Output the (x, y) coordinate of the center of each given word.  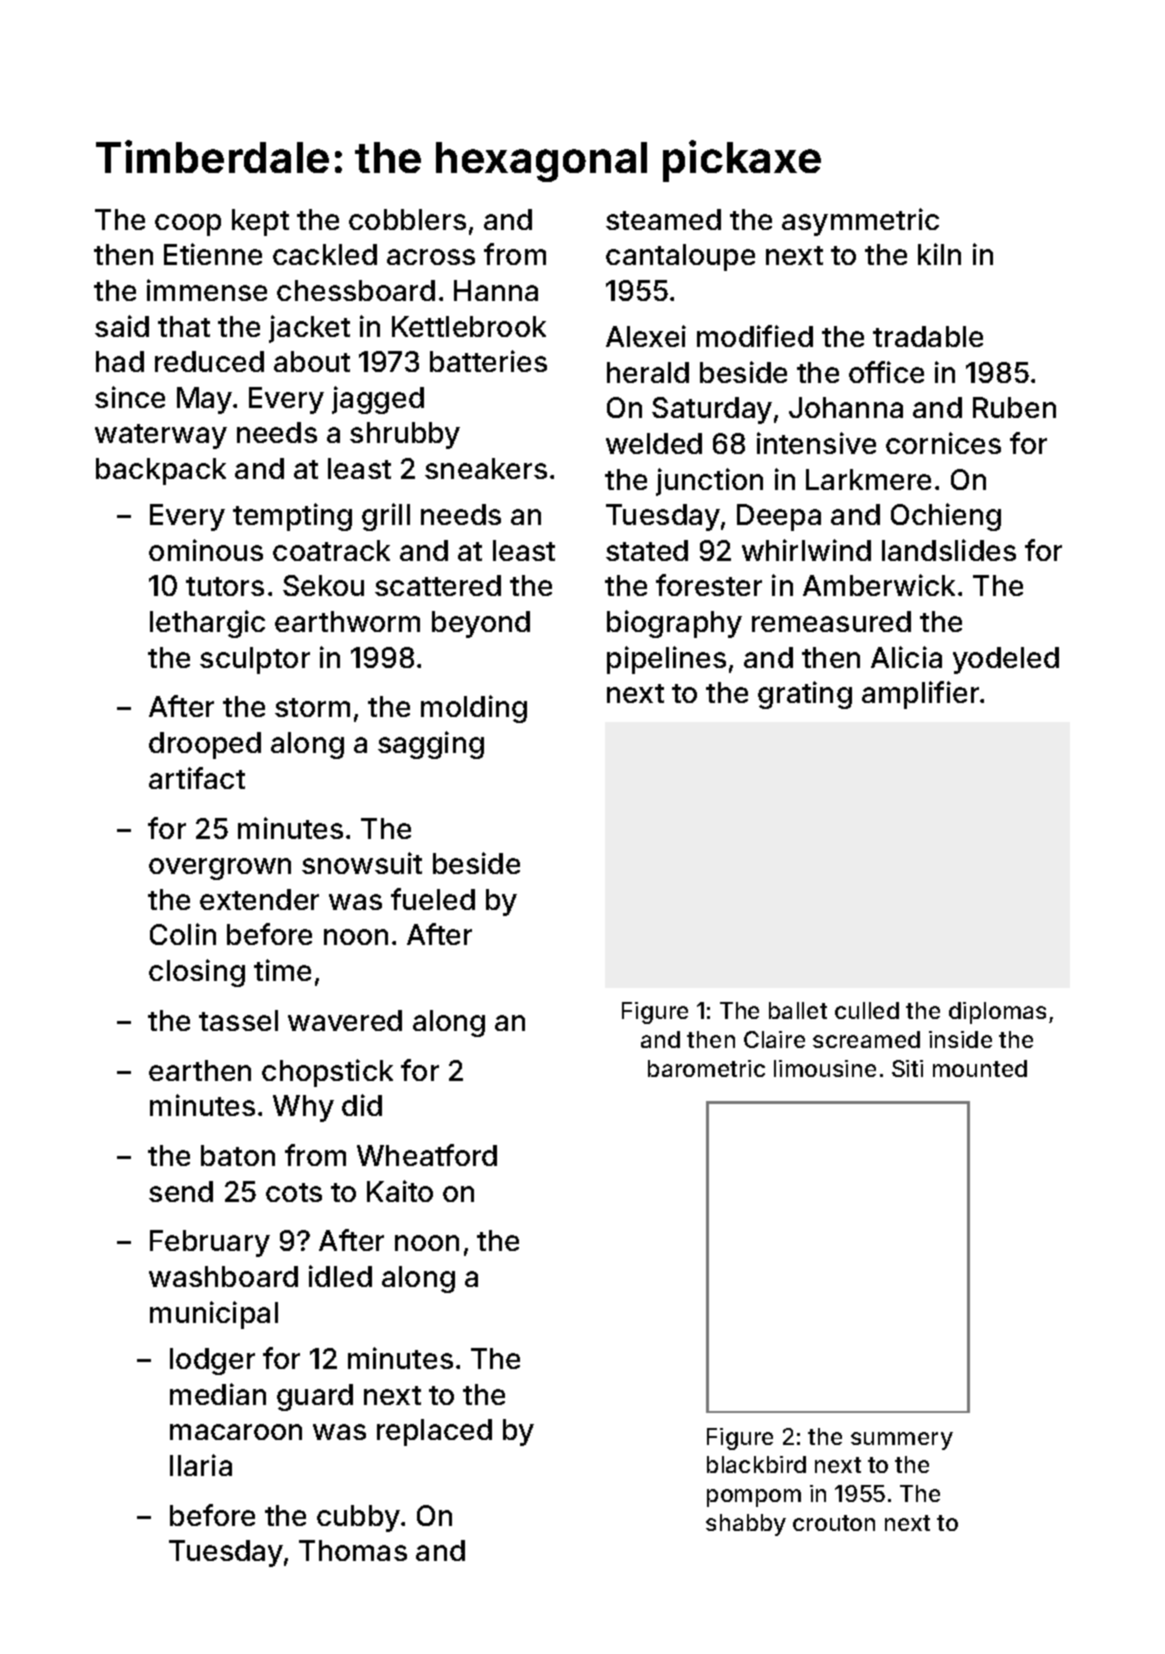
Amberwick (879, 585)
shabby (746, 1525)
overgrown (220, 869)
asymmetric (860, 222)
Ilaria (201, 1465)
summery (902, 1441)
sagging (431, 745)
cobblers (407, 219)
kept (260, 222)
